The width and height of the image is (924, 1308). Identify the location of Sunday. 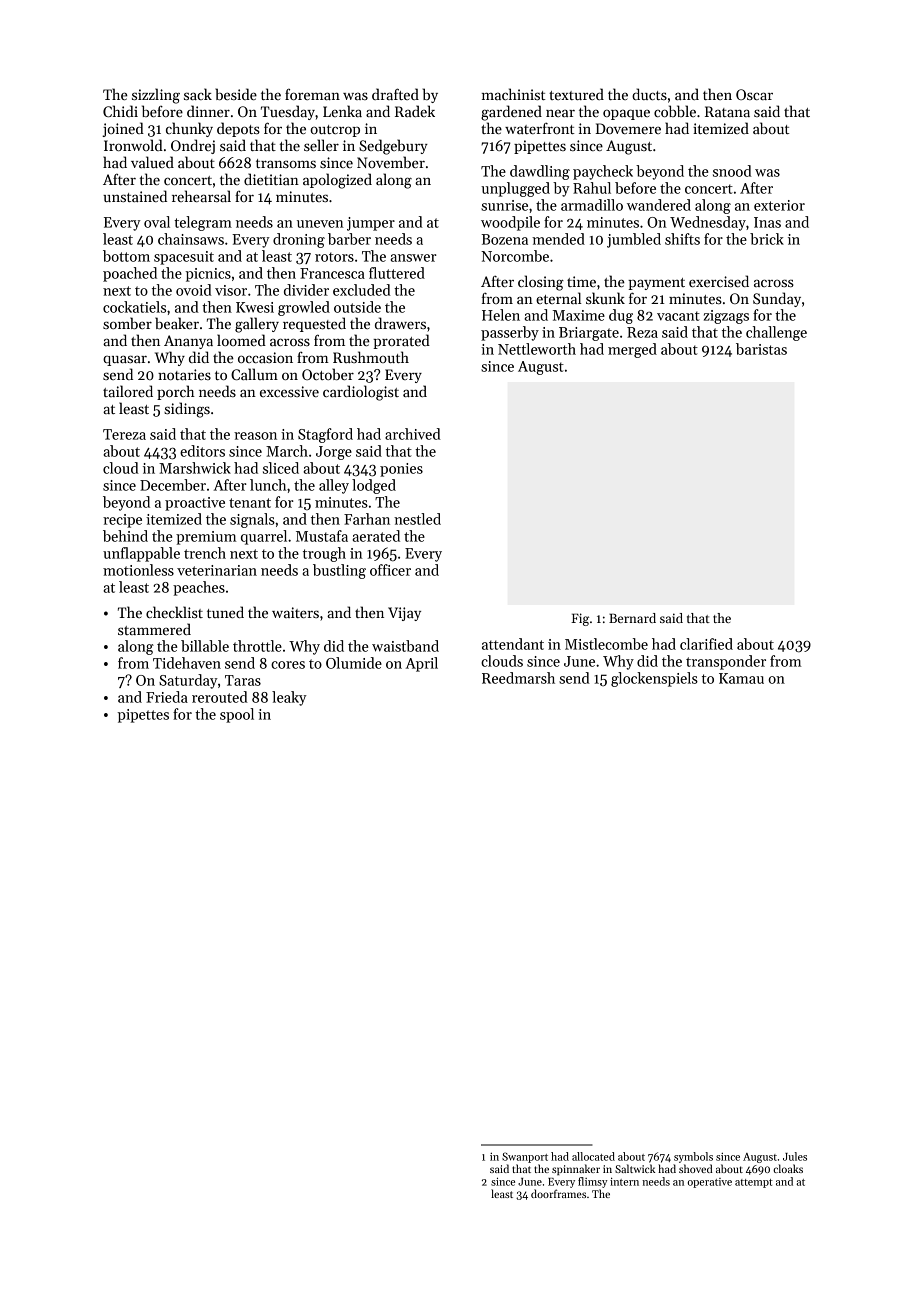
(777, 299).
